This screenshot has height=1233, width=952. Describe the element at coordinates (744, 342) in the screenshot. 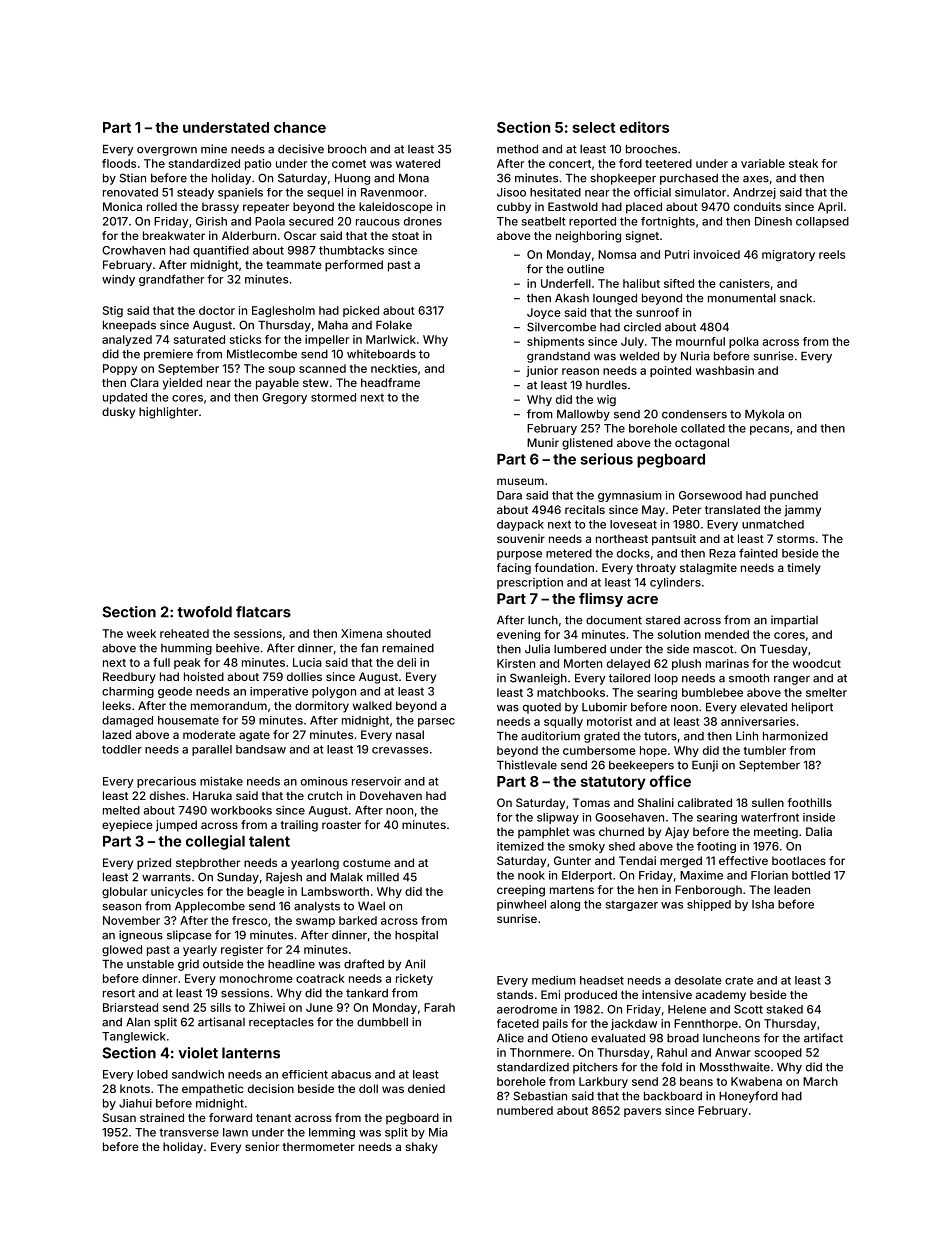

I see `polka` at that location.
